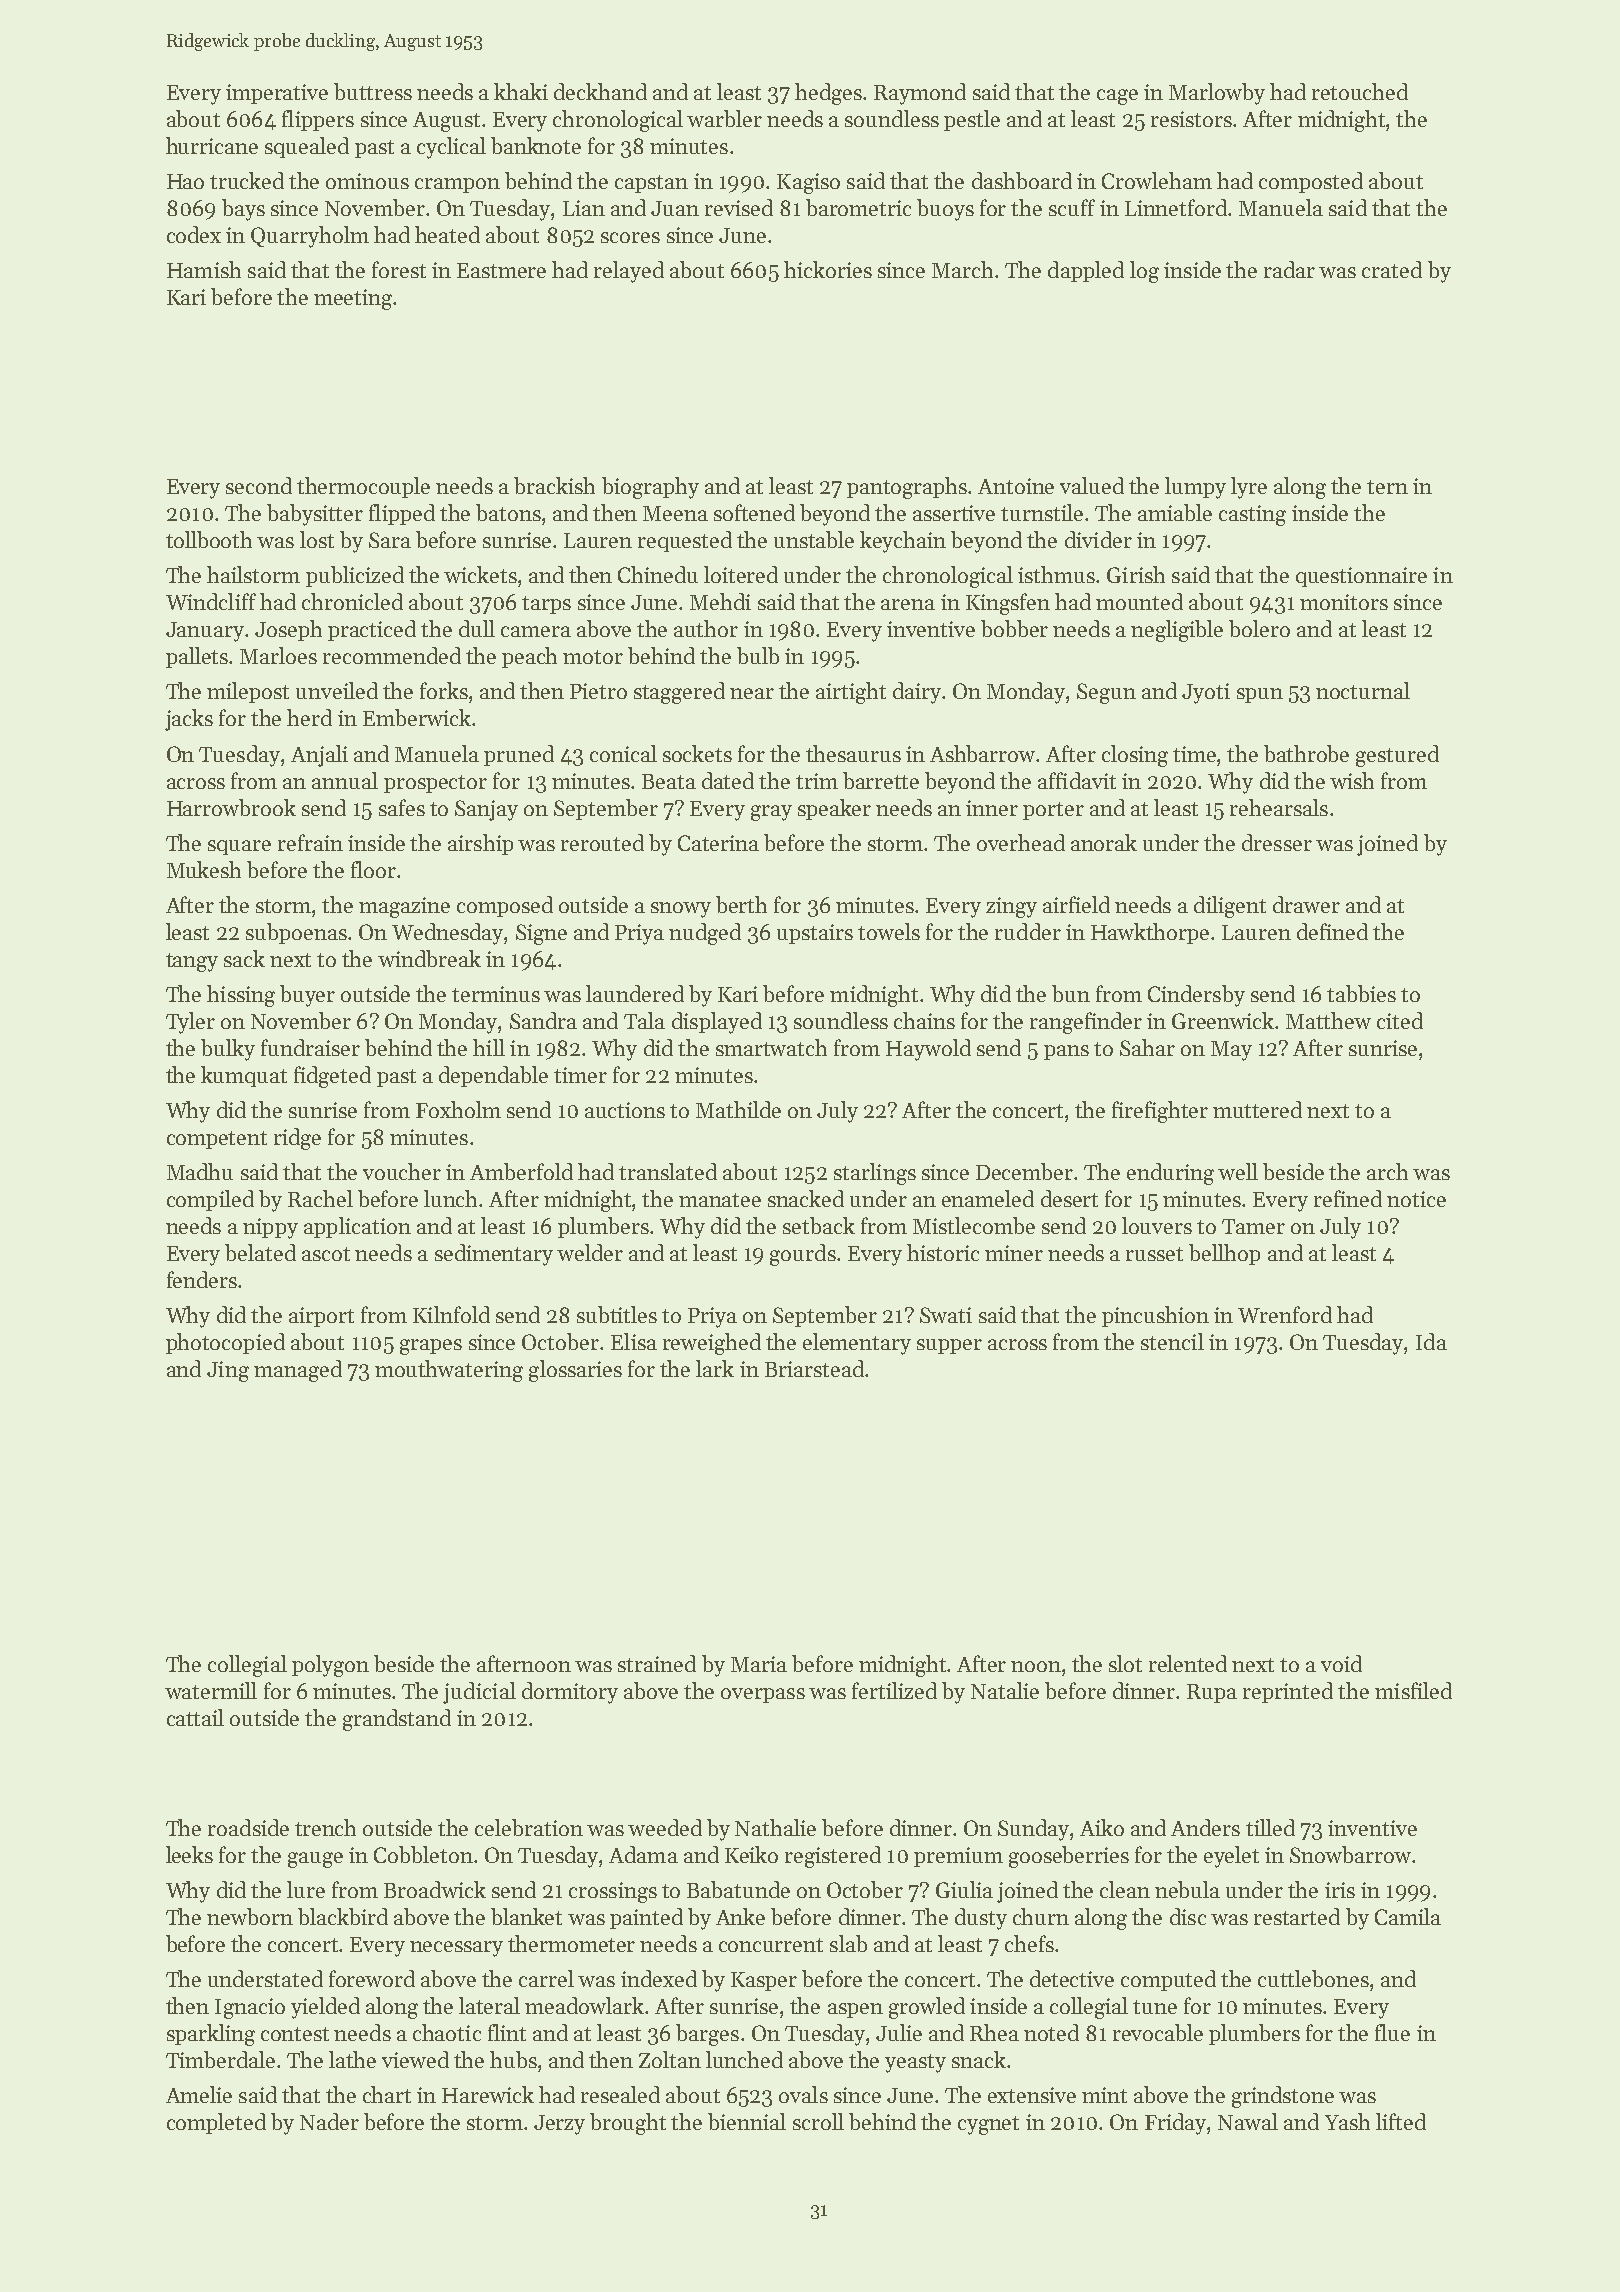 The width and height of the screenshot is (1620, 2292). Describe the element at coordinates (352, 2059) in the screenshot. I see `lathe` at that location.
